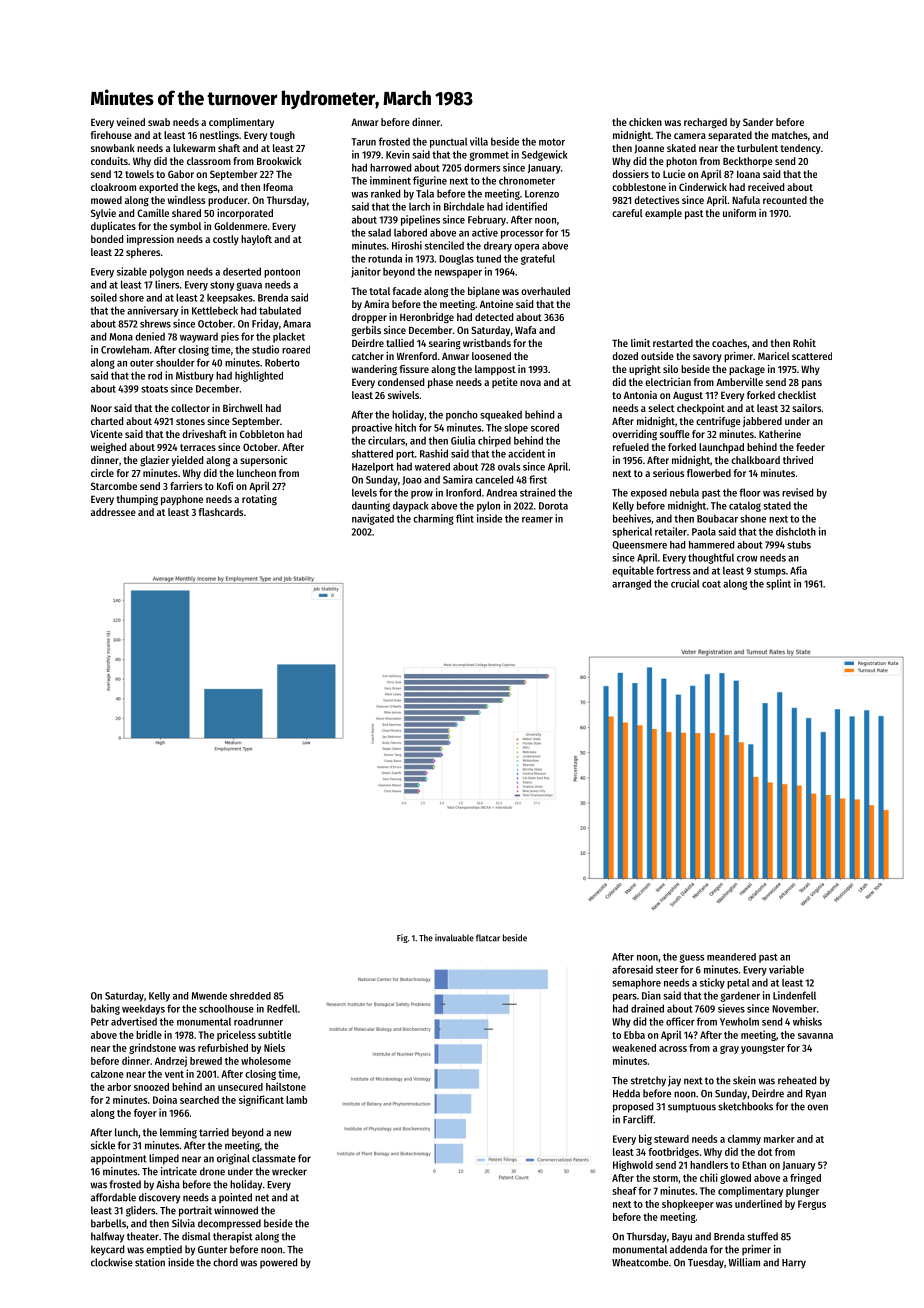 This screenshot has width=924, height=1308. Describe the element at coordinates (198, 447) in the screenshot. I see `terraces` at that location.
